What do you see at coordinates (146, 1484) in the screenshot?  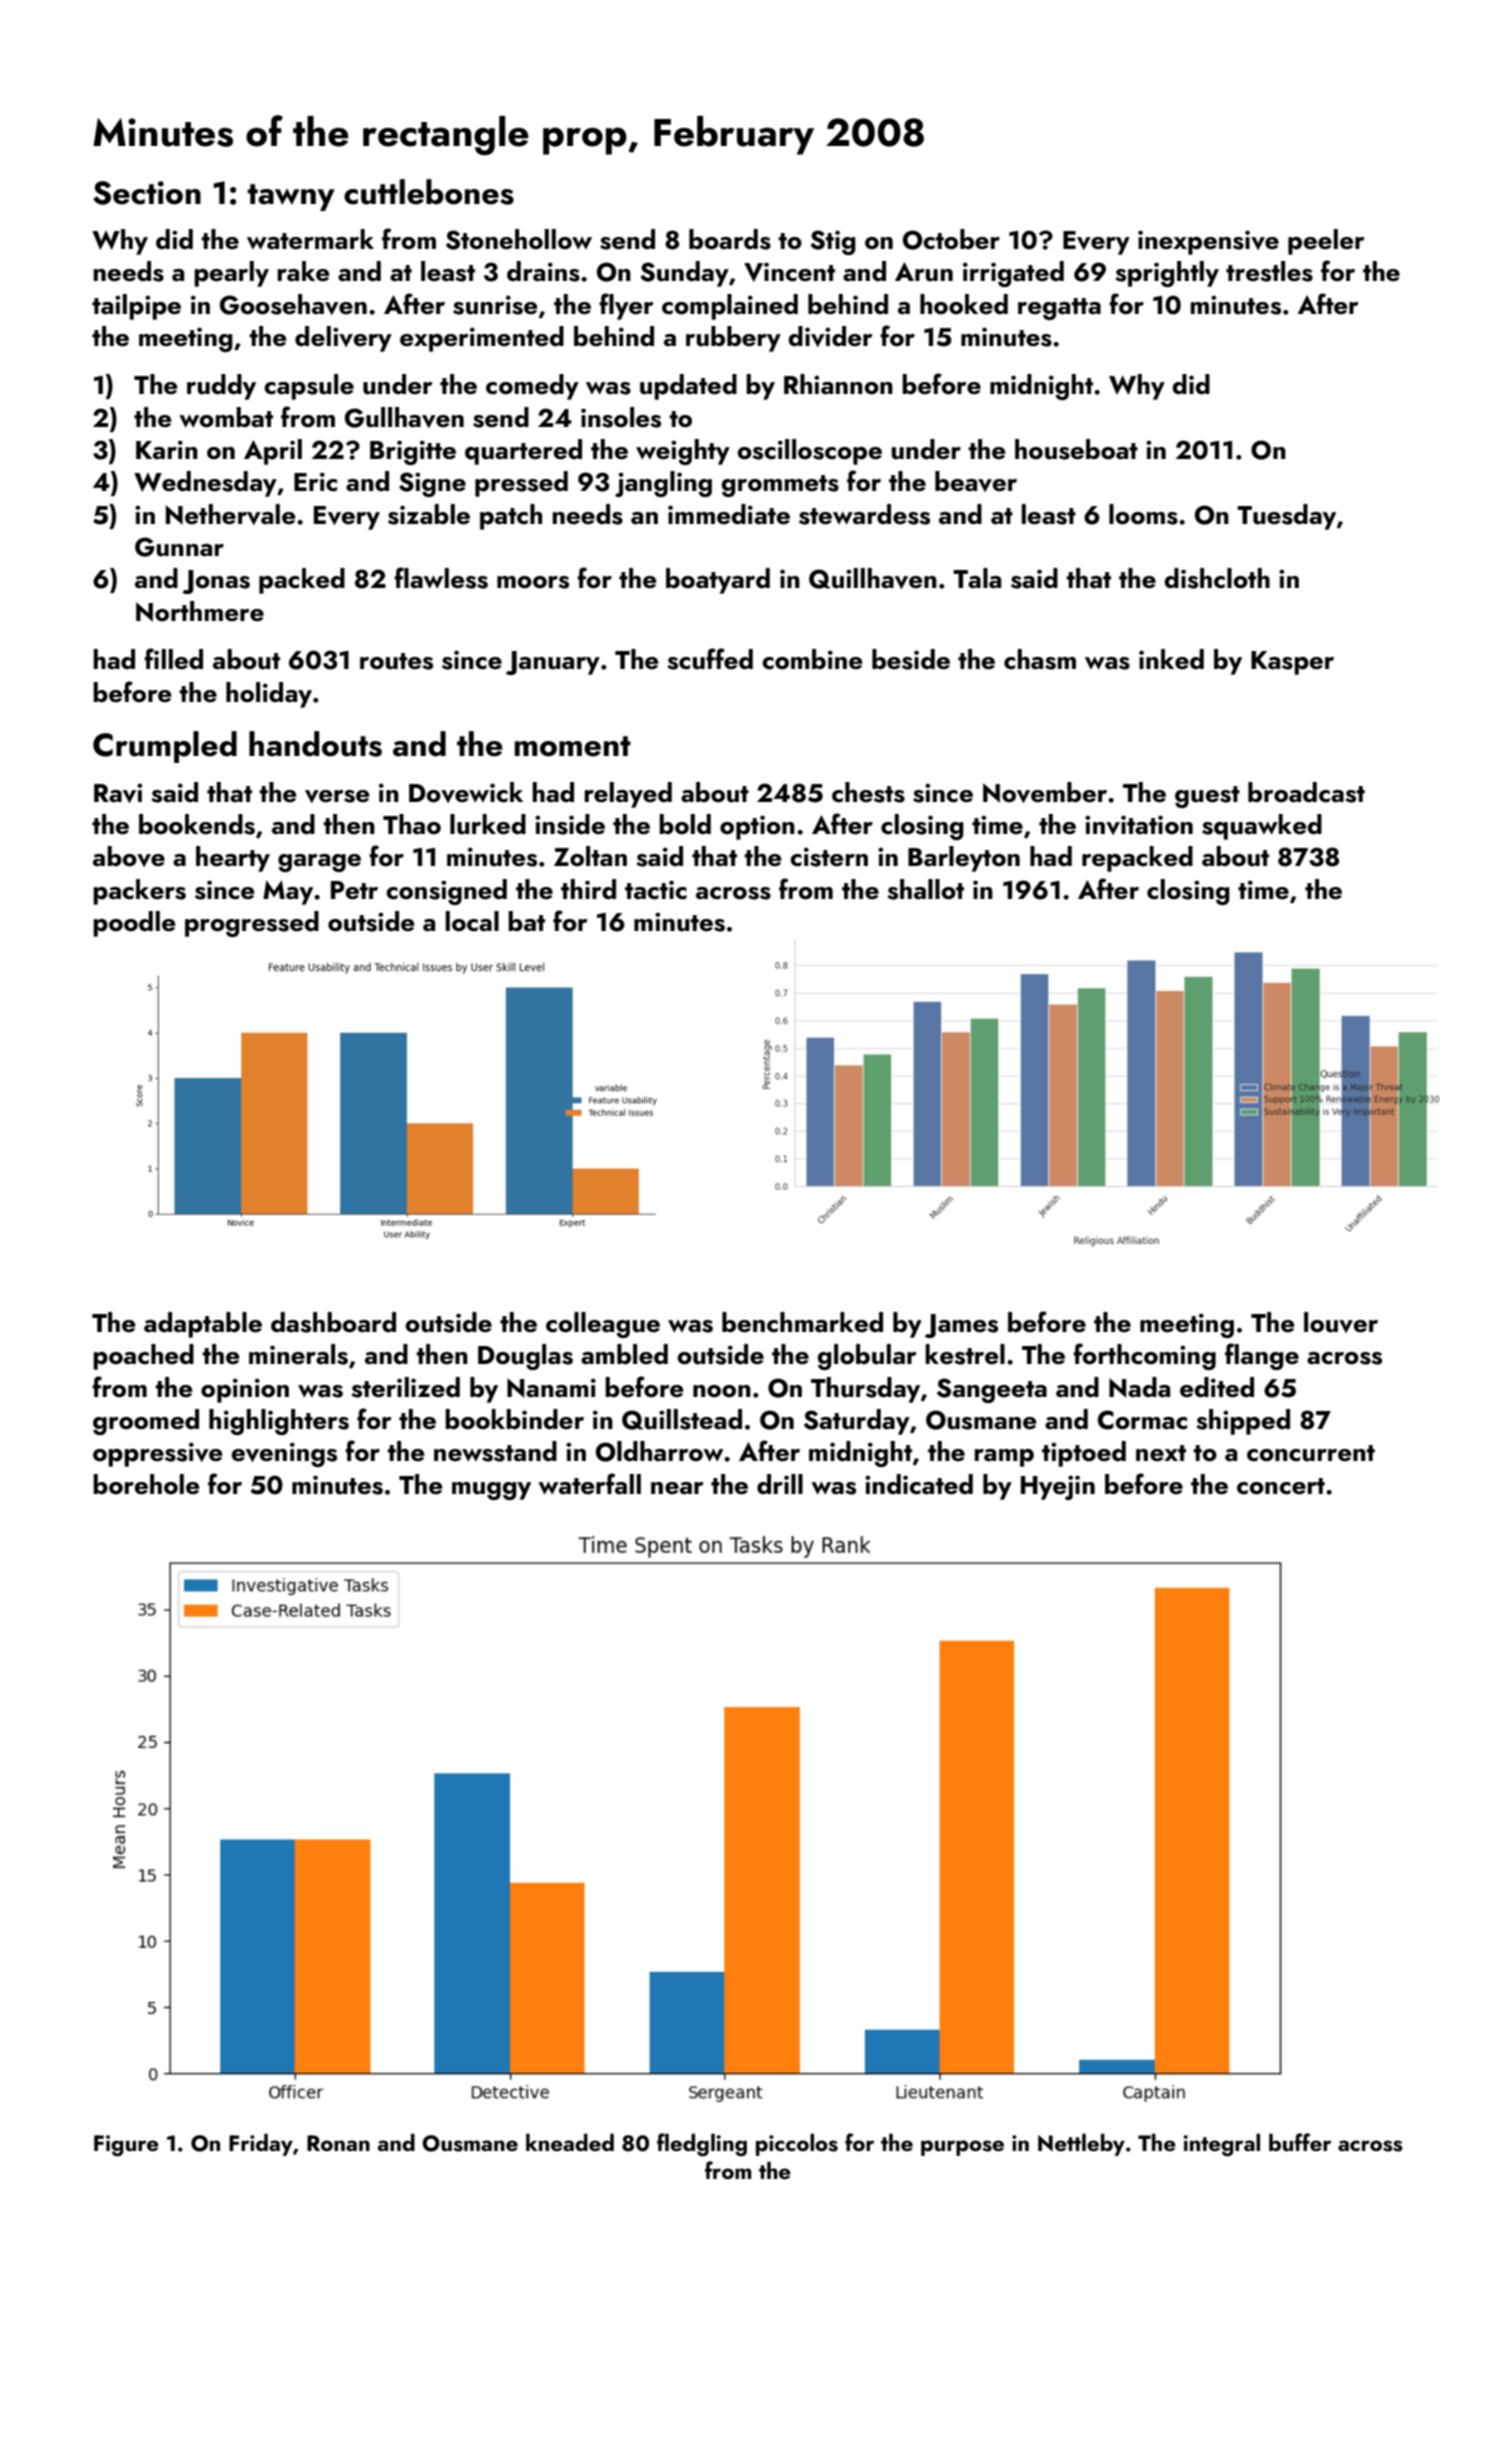 I see `borehole` at bounding box center [146, 1484].
